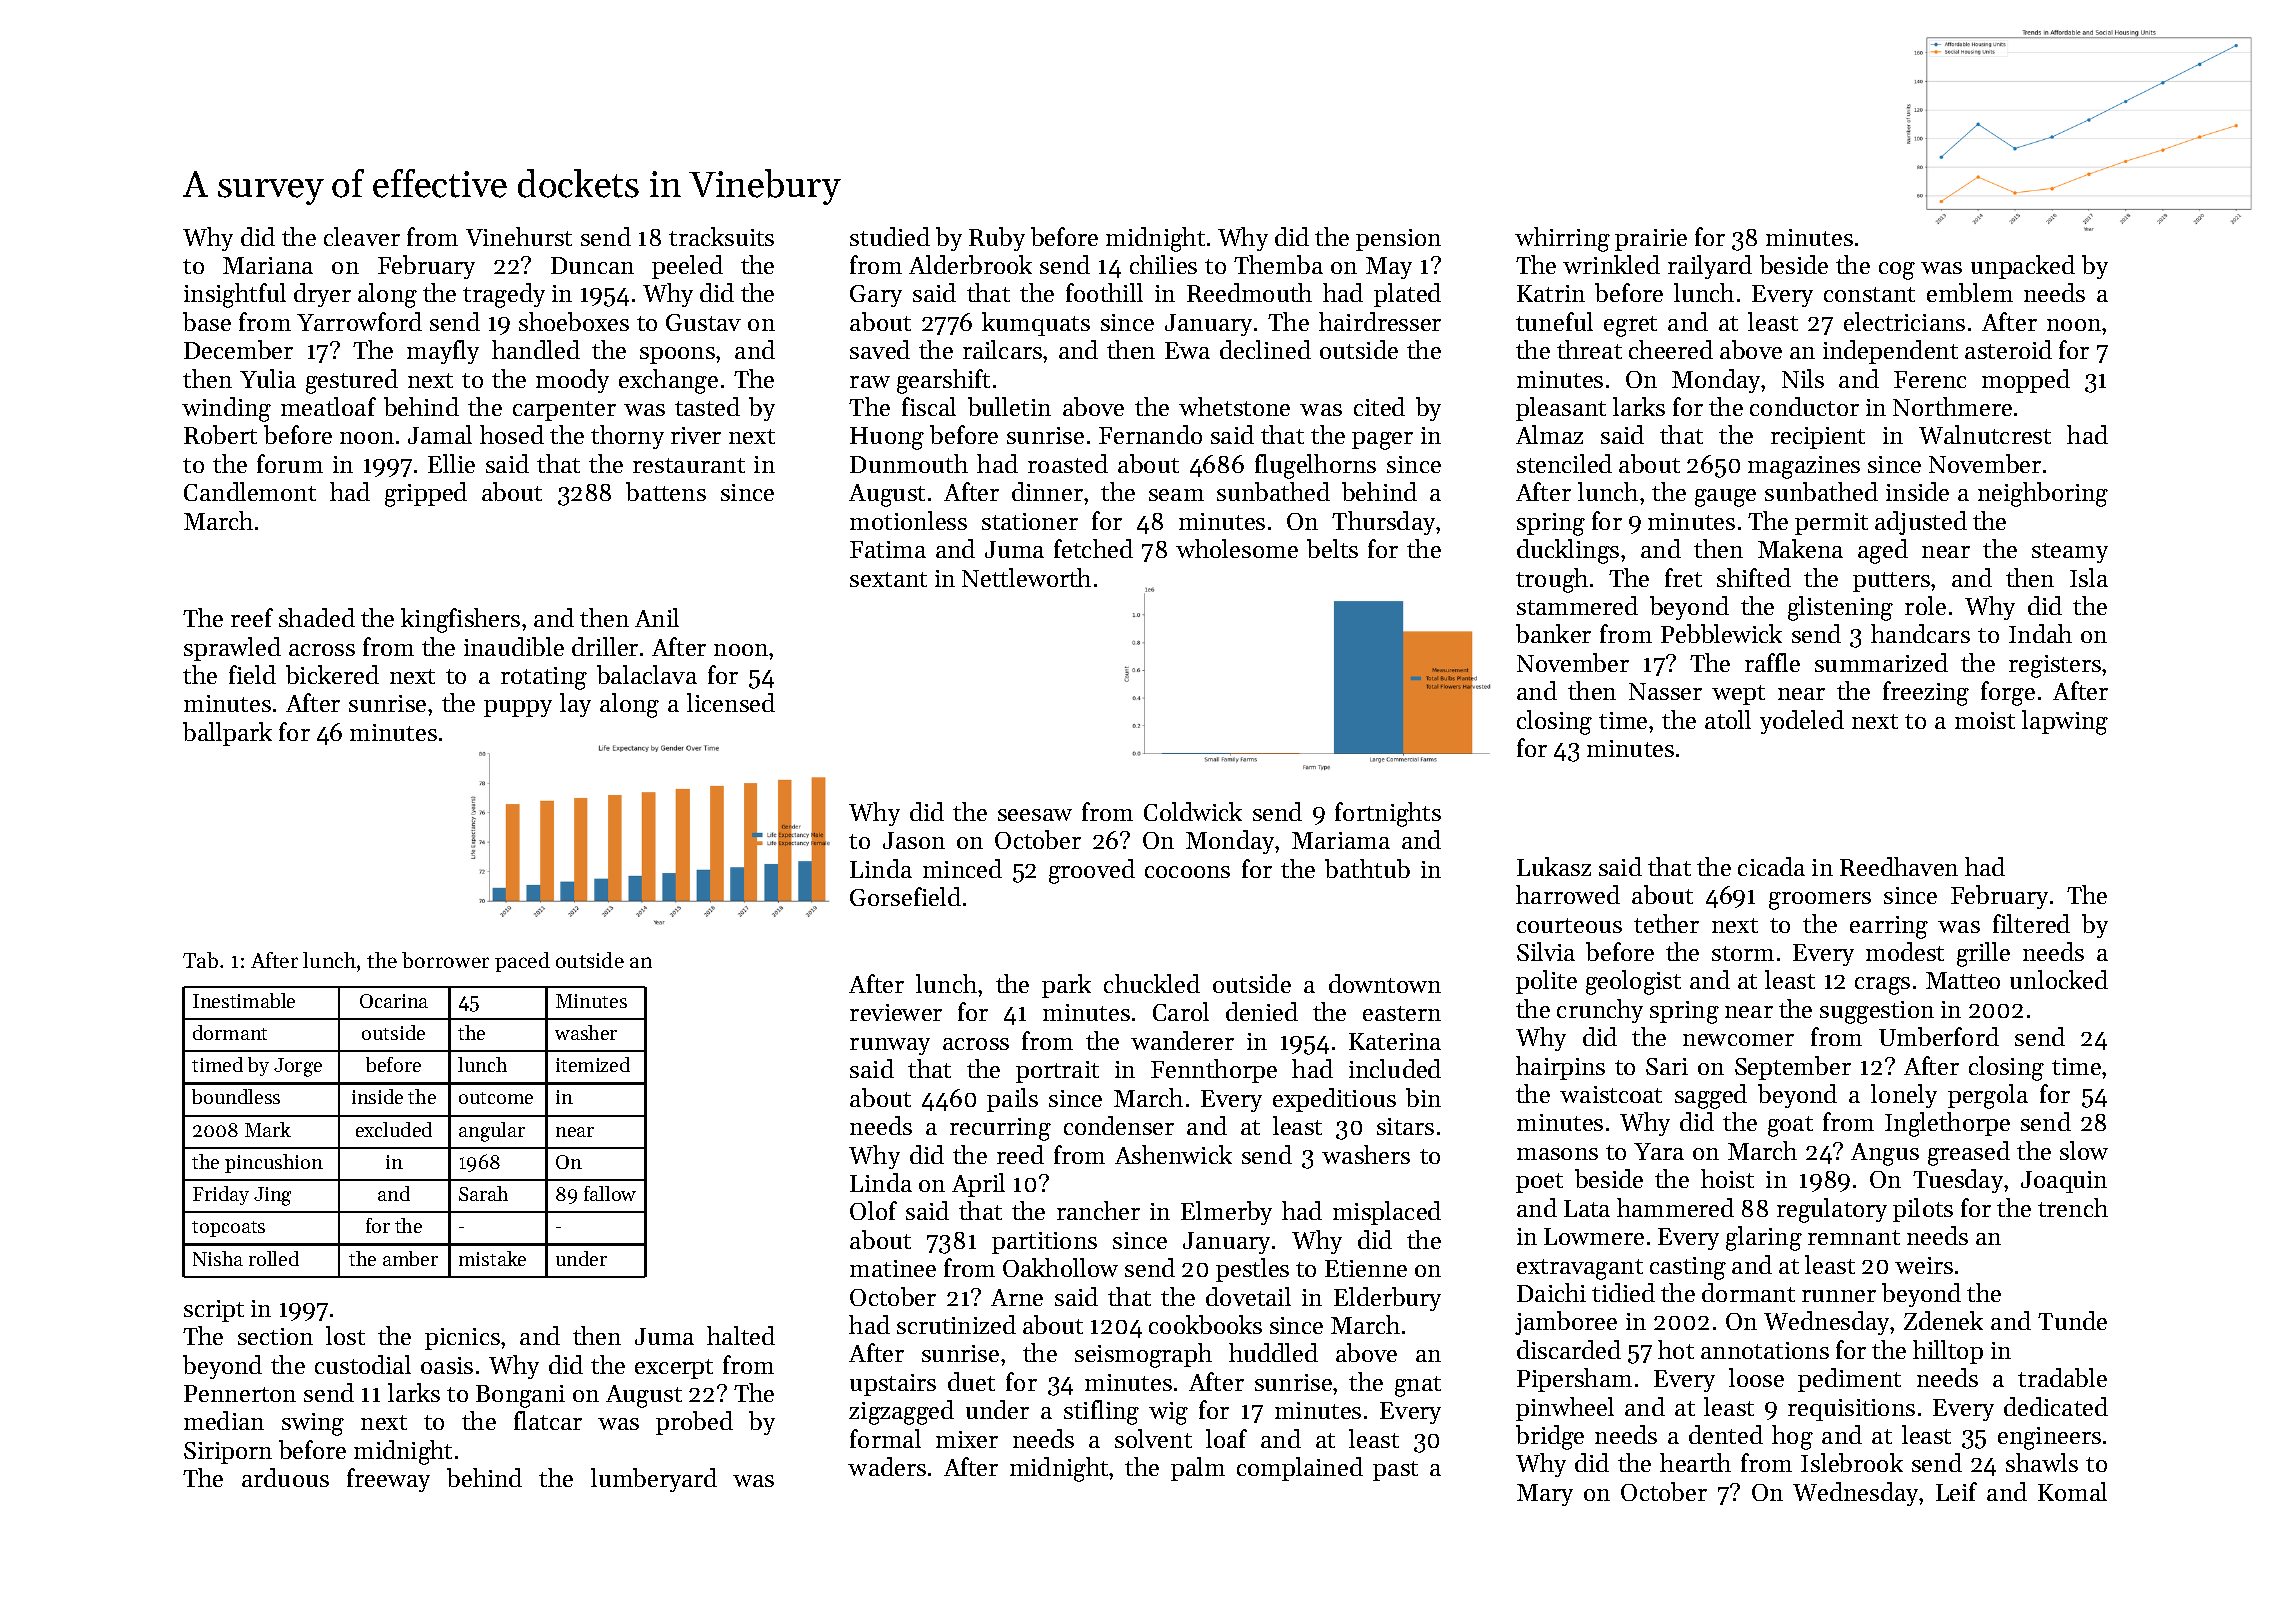 This screenshot has width=2292, height=1620. I want to click on fallow, so click(610, 1193).
